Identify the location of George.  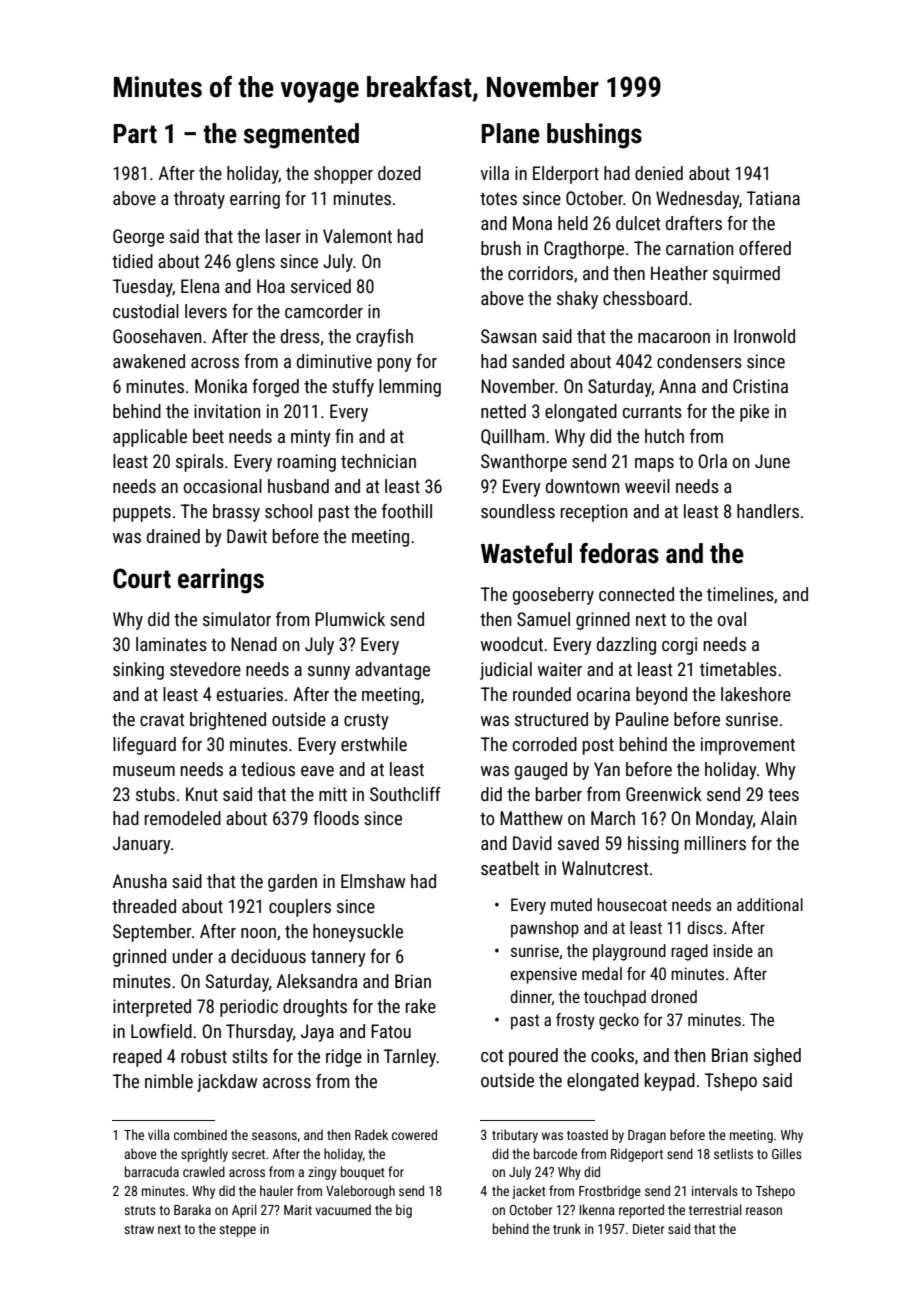
(138, 238).
